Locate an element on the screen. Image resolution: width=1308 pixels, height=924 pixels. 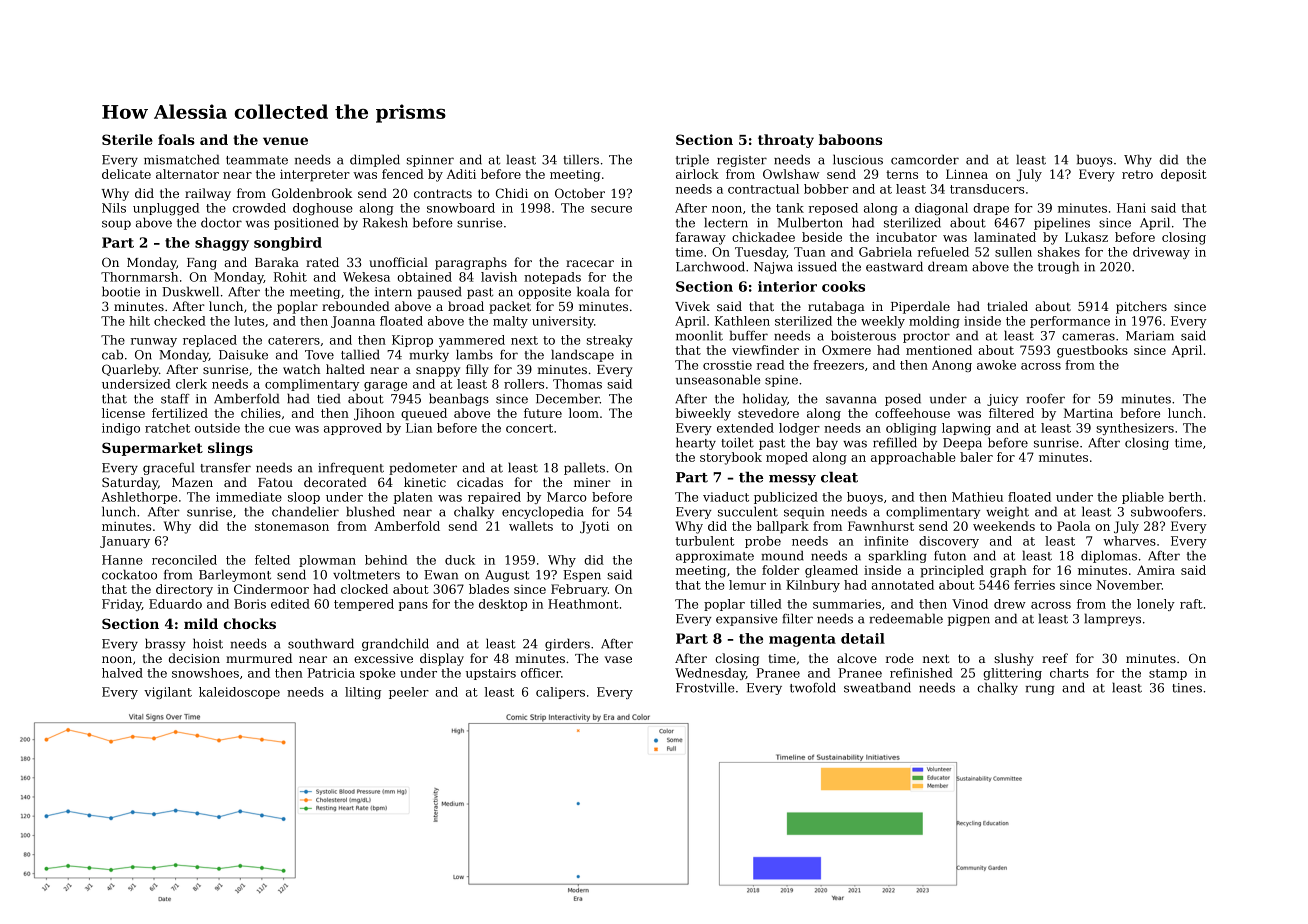
snowshoes is located at coordinates (205, 673).
